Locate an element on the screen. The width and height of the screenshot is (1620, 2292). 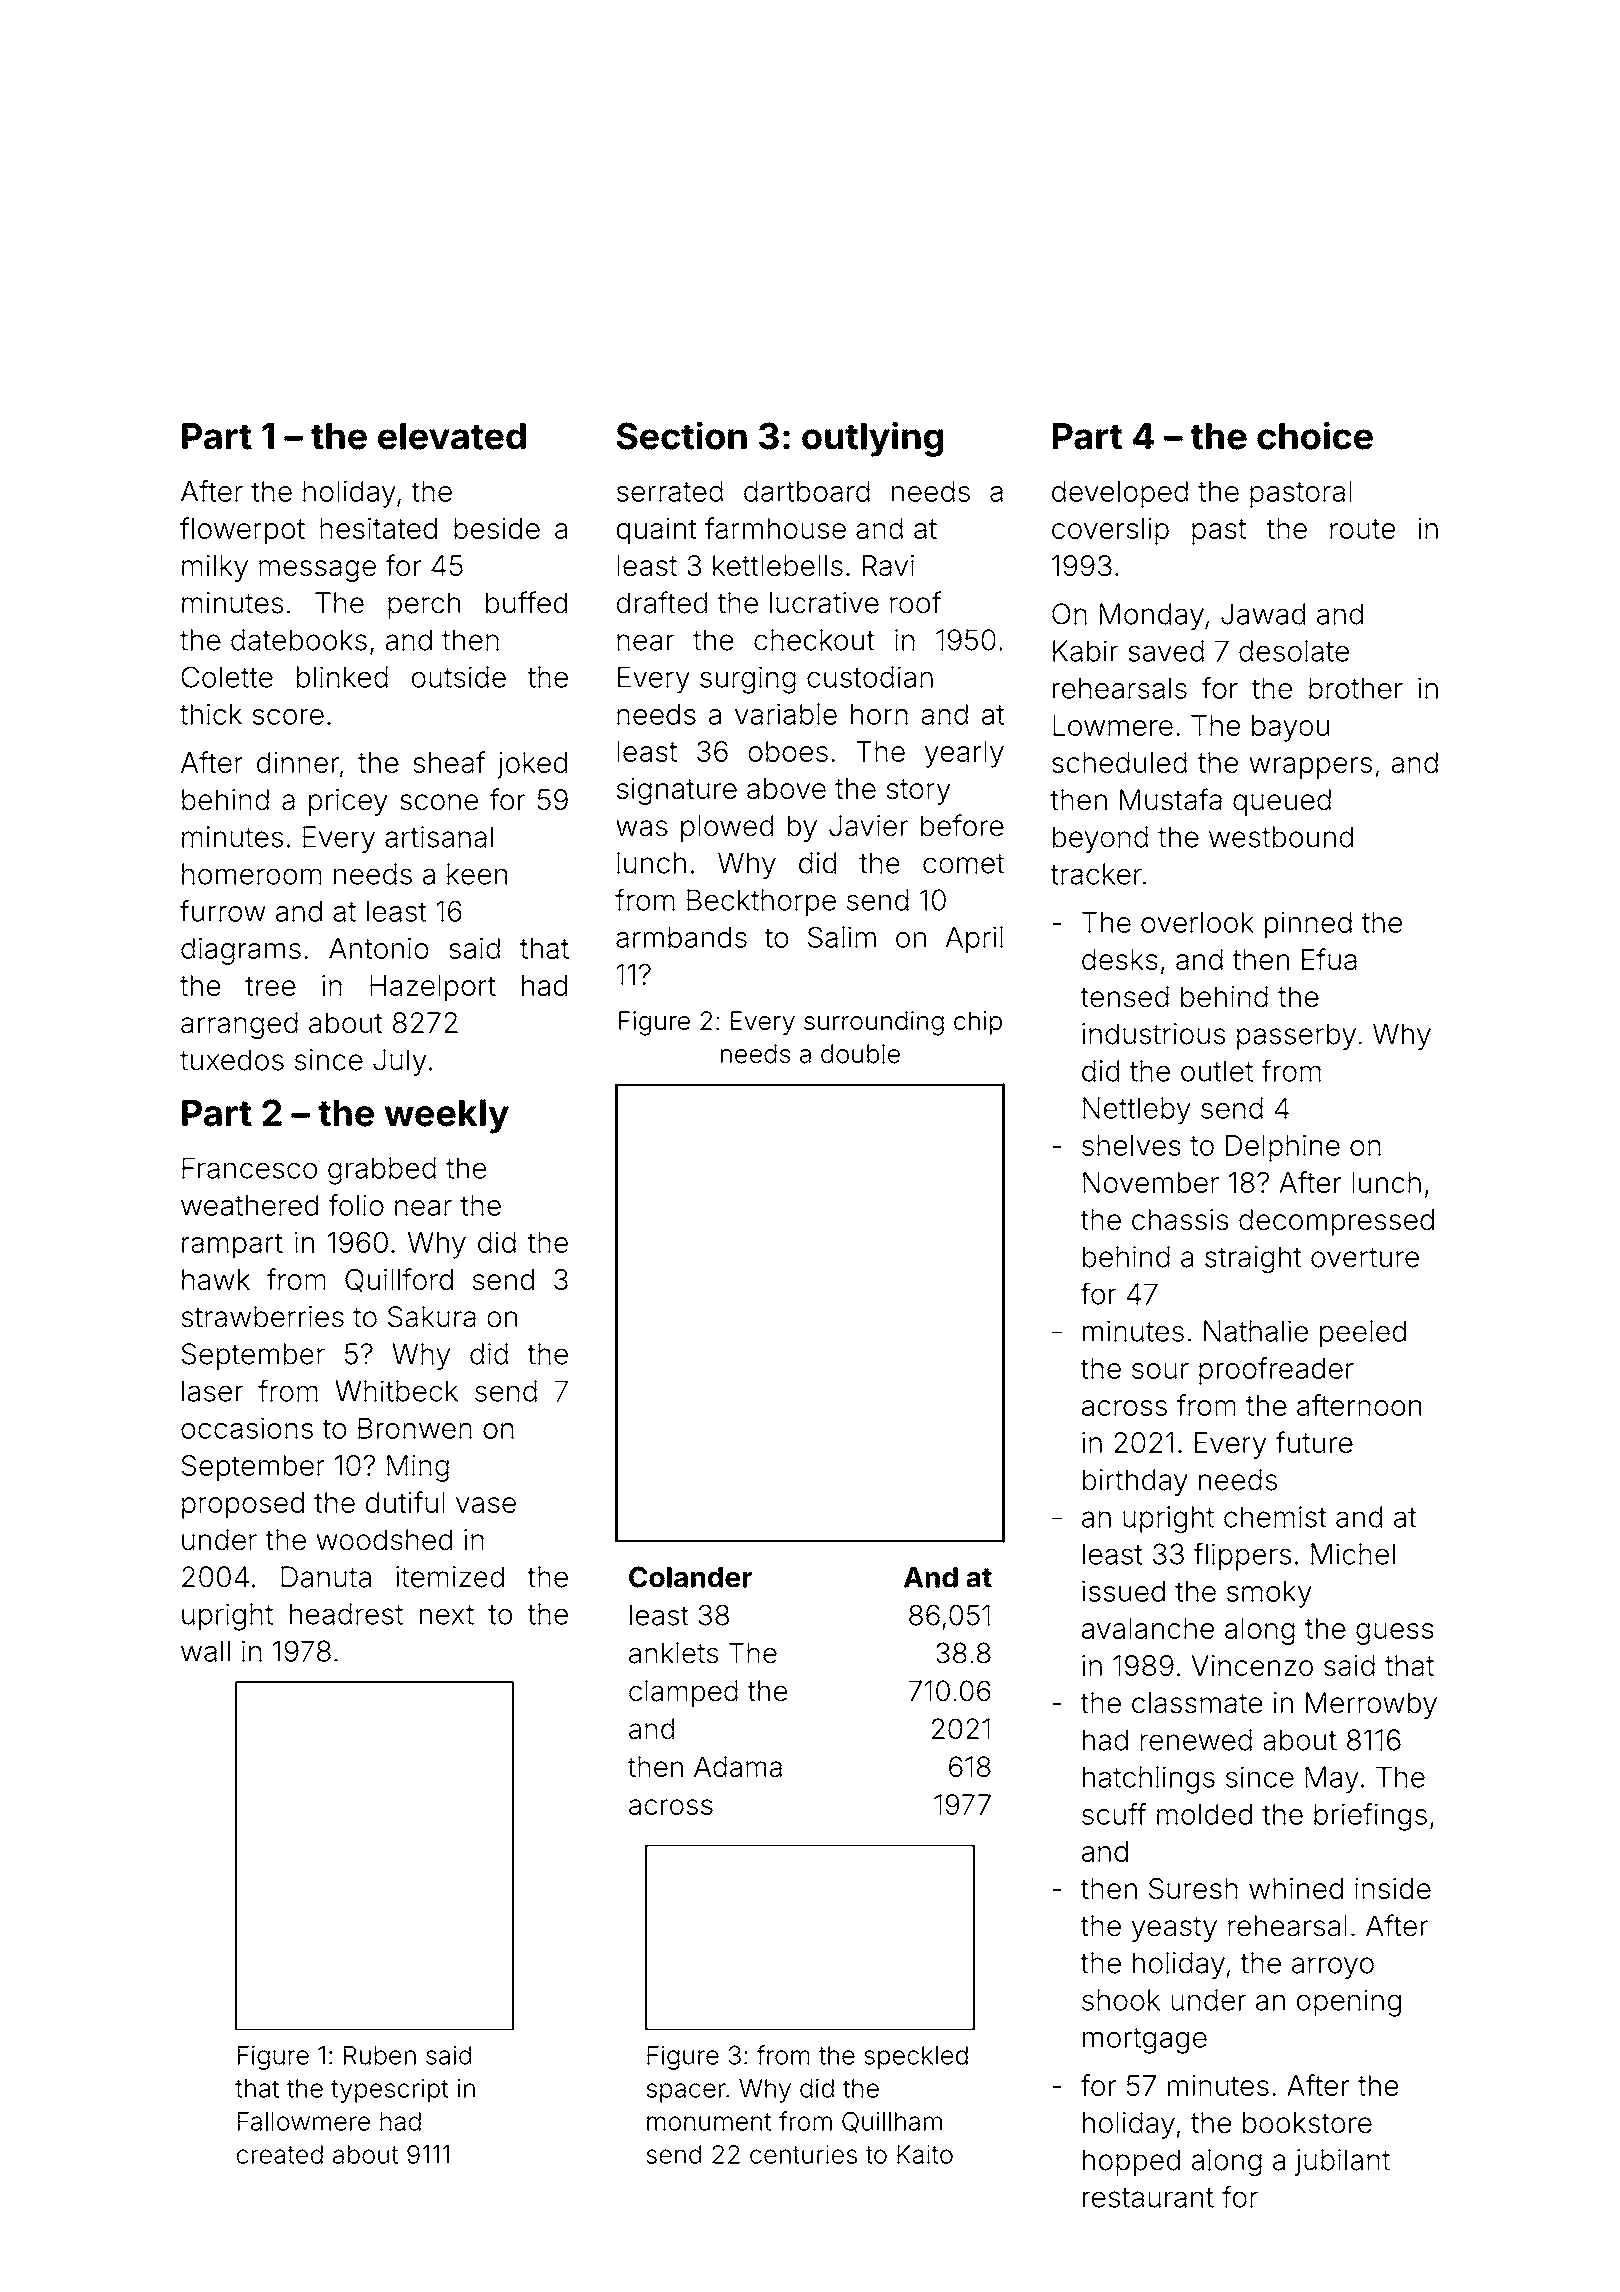
laser is located at coordinates (212, 1391).
